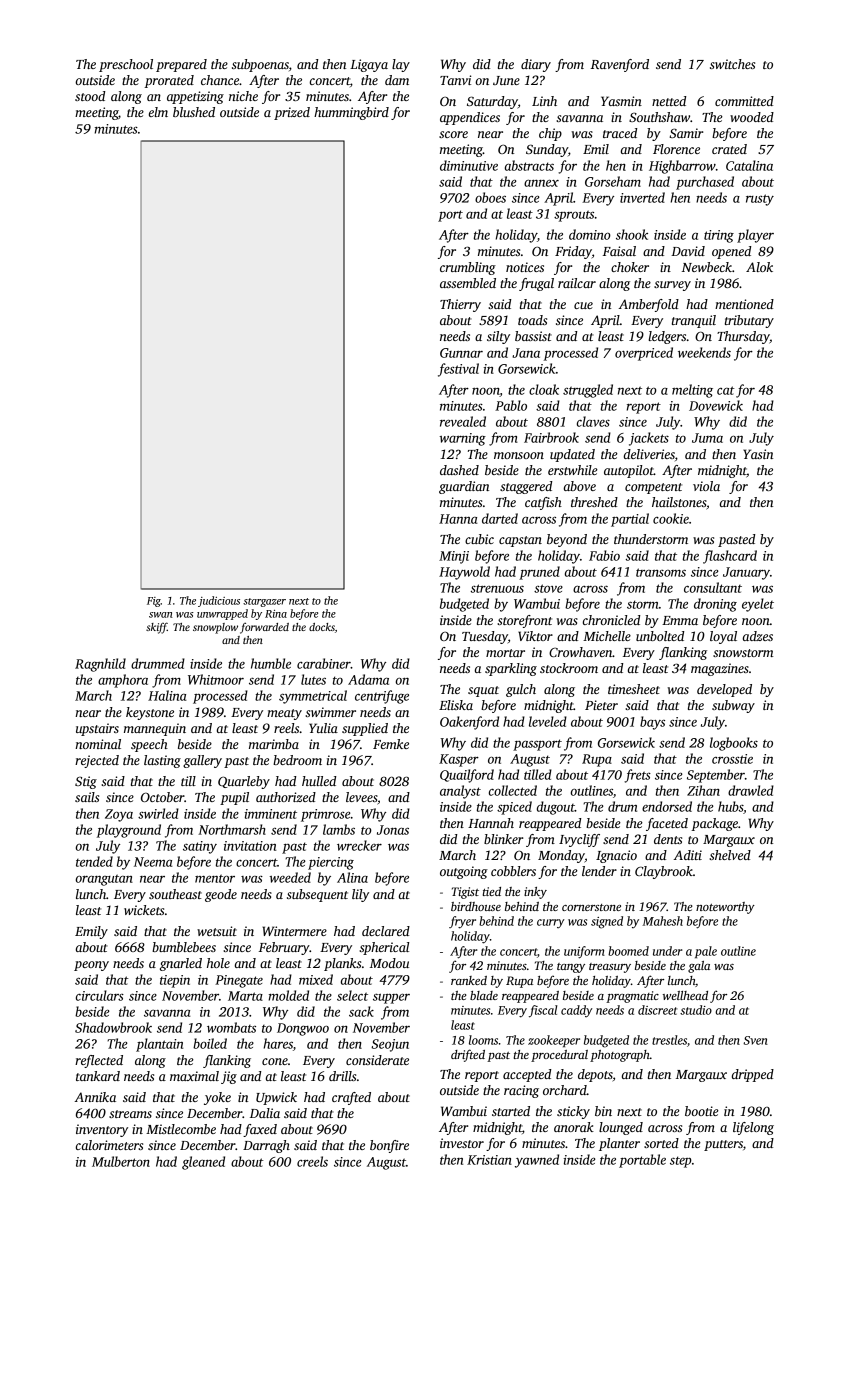  Describe the element at coordinates (620, 65) in the screenshot. I see `Ravenford` at that location.
